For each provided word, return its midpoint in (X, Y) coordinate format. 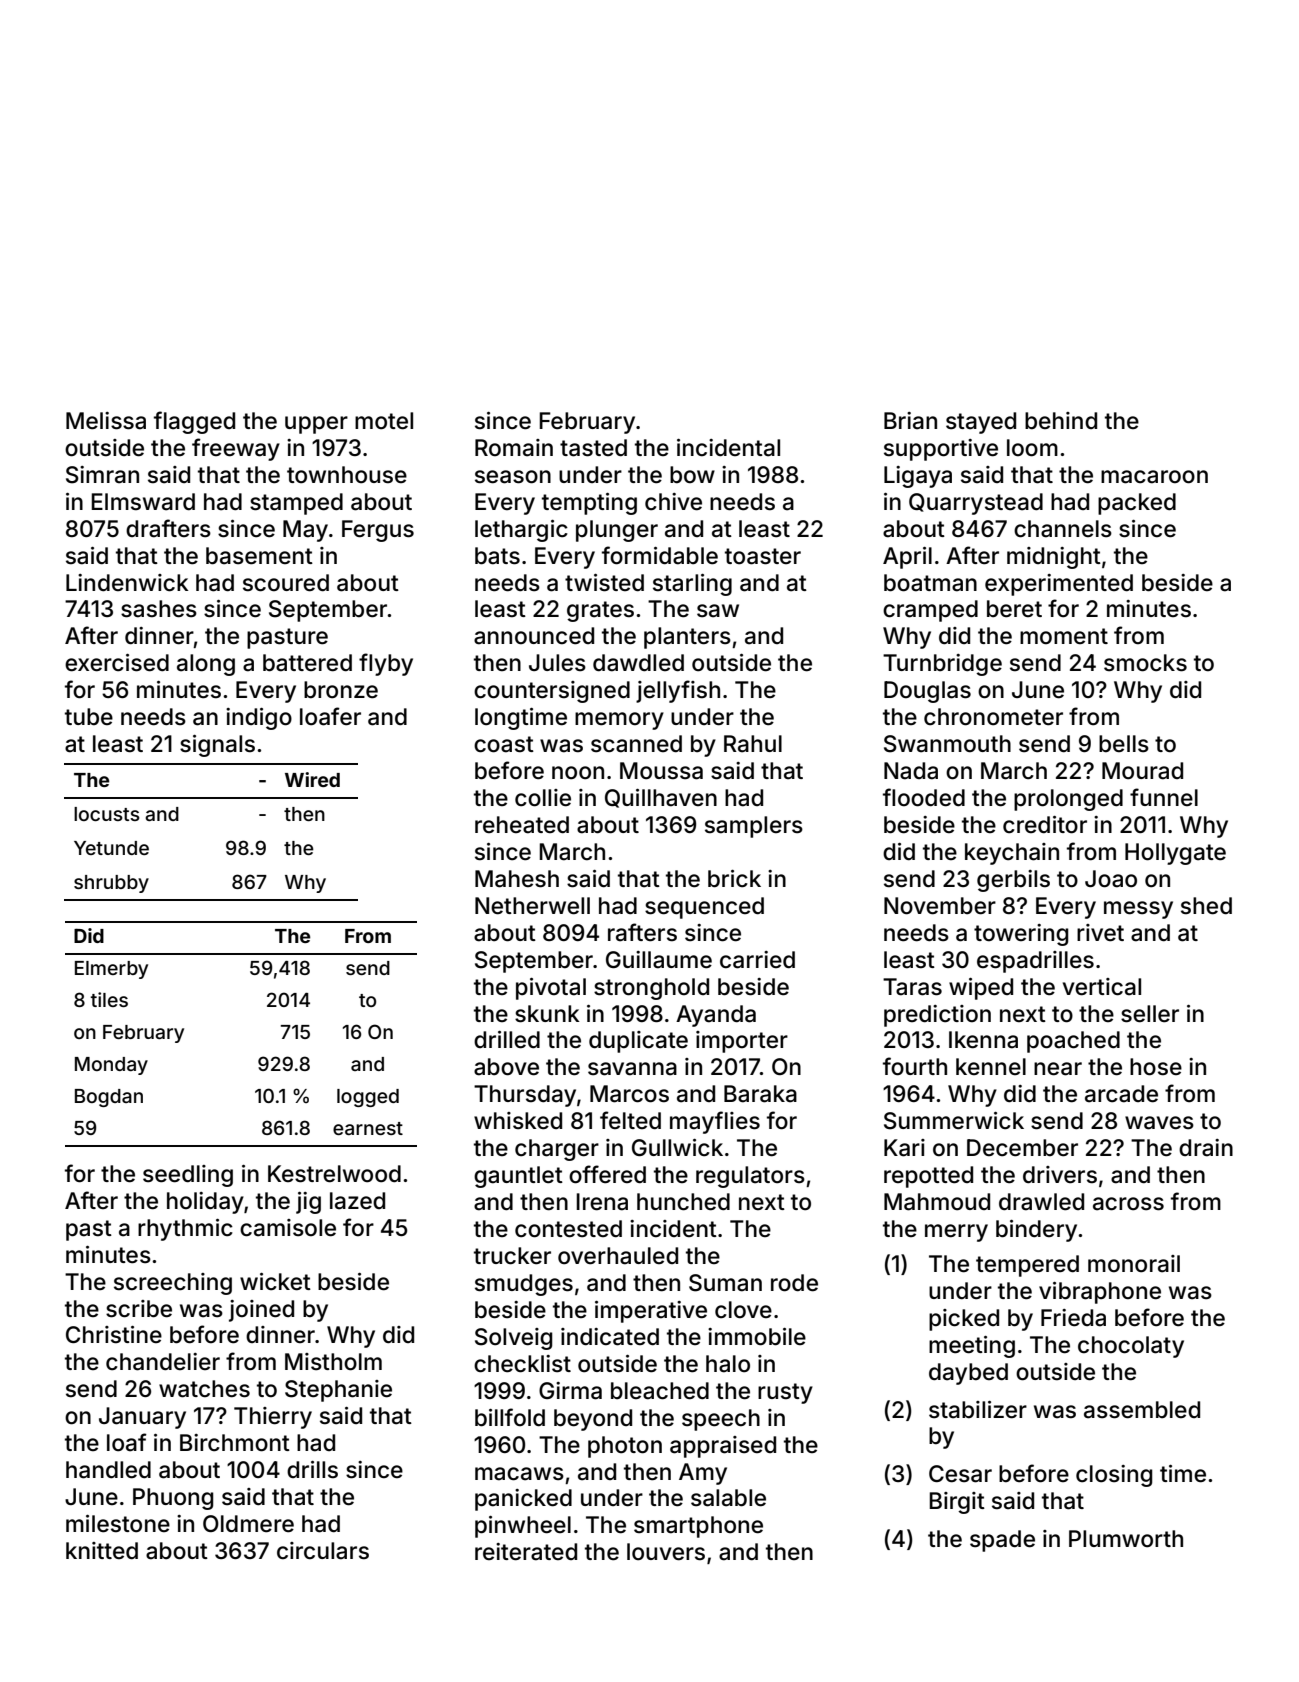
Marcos (629, 1094)
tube (89, 717)
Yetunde (111, 848)
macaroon (1154, 477)
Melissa (106, 421)
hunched (683, 1202)
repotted (928, 1177)
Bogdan (109, 1098)
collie (543, 798)
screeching (173, 1284)
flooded (924, 797)
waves (1159, 1123)
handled (108, 1470)
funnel (1164, 797)
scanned (636, 744)
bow (692, 475)
